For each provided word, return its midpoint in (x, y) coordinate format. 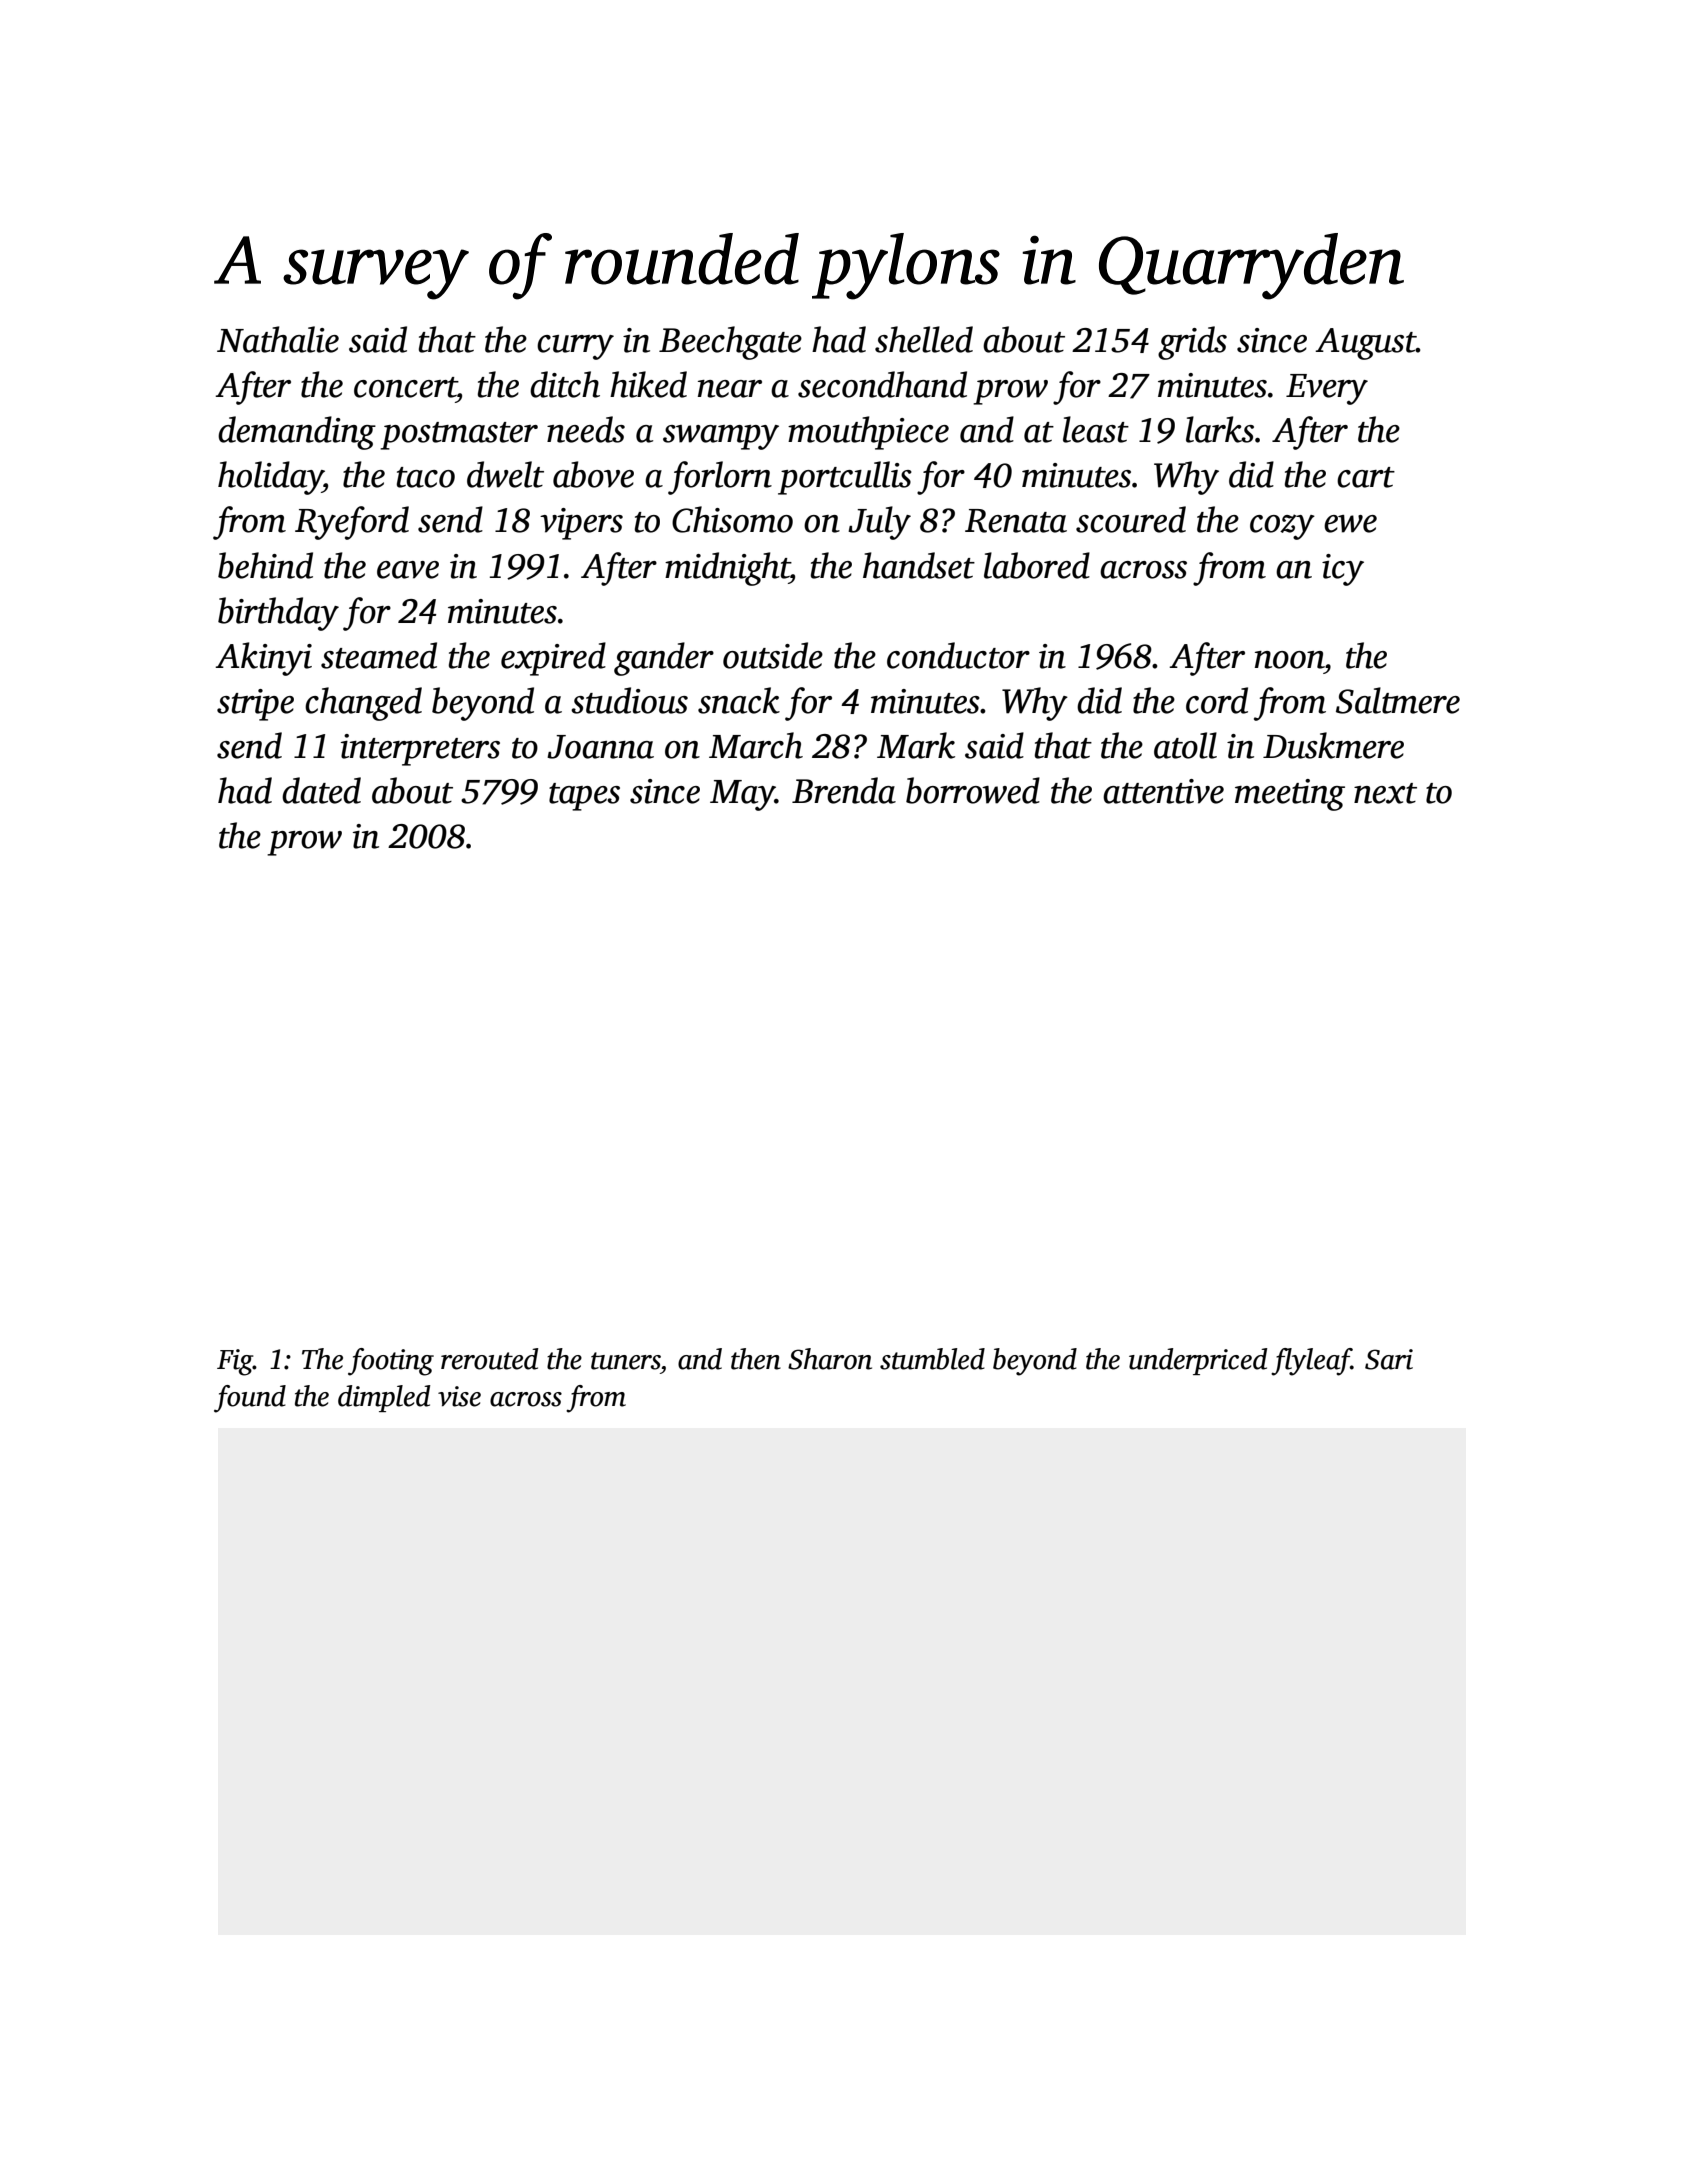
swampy (721, 437)
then (756, 1359)
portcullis (845, 478)
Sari (1389, 1359)
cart (1366, 477)
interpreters (420, 750)
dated (321, 790)
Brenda (844, 790)
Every (1327, 389)
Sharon (830, 1359)
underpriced (1198, 1361)
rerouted (489, 1359)
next (1385, 793)
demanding (297, 433)
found (250, 1399)
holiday (270, 478)
